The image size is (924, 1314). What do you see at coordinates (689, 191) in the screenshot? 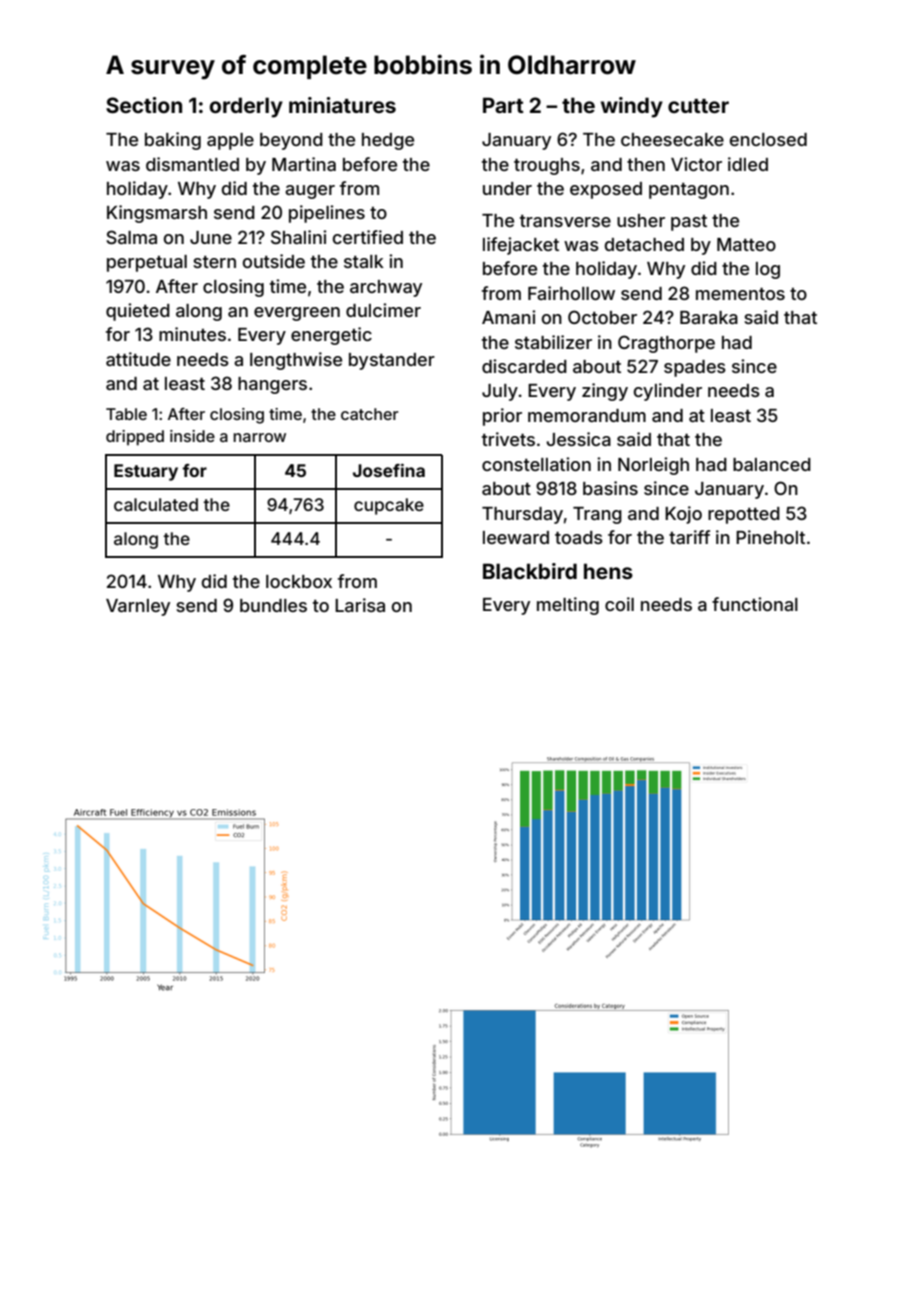
I see `pentagon` at bounding box center [689, 191].
